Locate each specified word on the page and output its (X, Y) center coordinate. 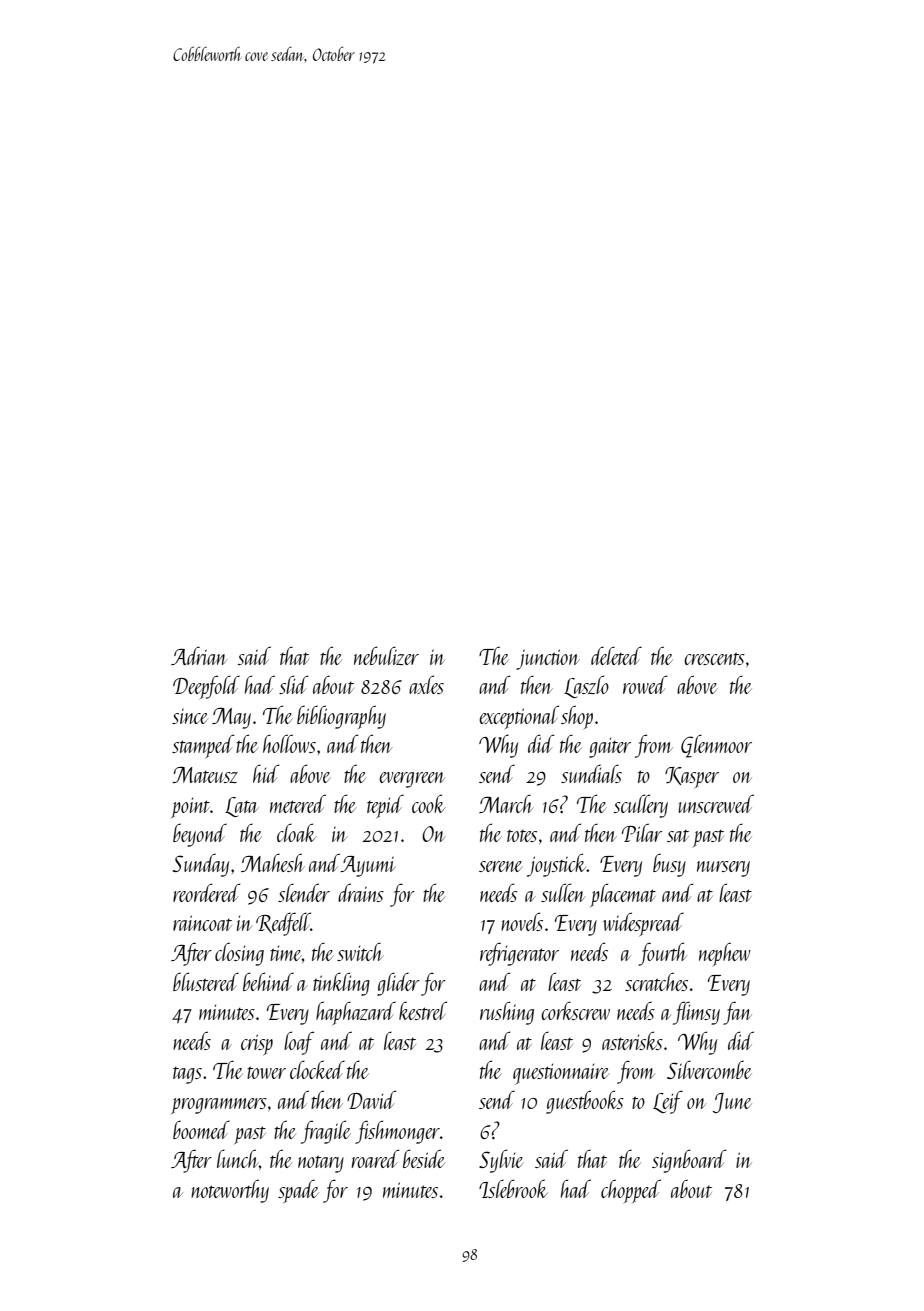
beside (424, 1158)
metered (298, 803)
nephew (724, 954)
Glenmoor (716, 746)
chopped (631, 1191)
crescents (714, 658)
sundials (591, 773)
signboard (689, 1161)
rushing (507, 1013)
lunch (238, 1158)
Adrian (199, 656)
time (286, 953)
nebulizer (386, 655)
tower (266, 1072)
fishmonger (397, 1132)
